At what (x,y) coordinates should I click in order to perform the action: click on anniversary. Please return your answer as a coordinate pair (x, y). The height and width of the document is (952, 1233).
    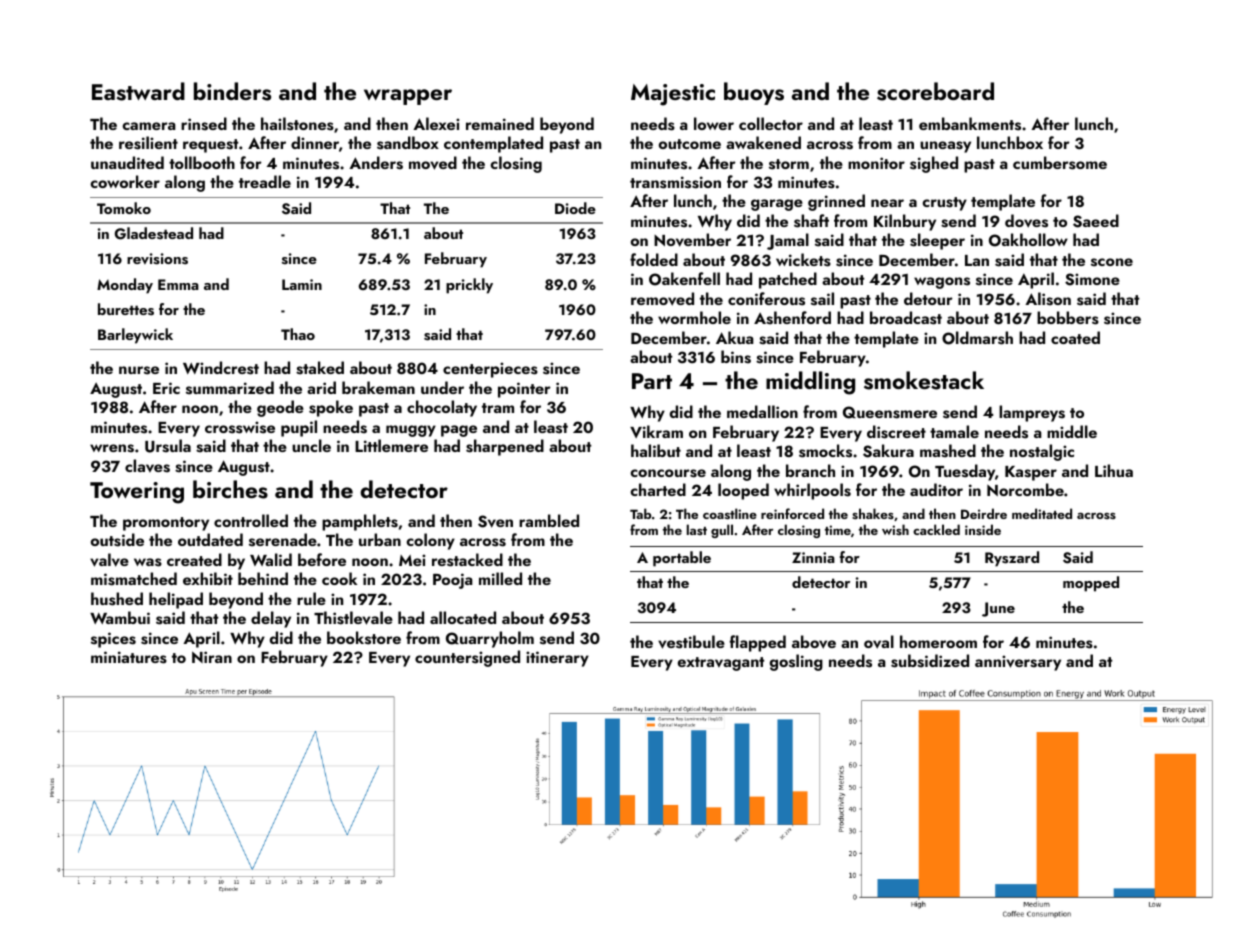
    Looking at the image, I should click on (1018, 663).
